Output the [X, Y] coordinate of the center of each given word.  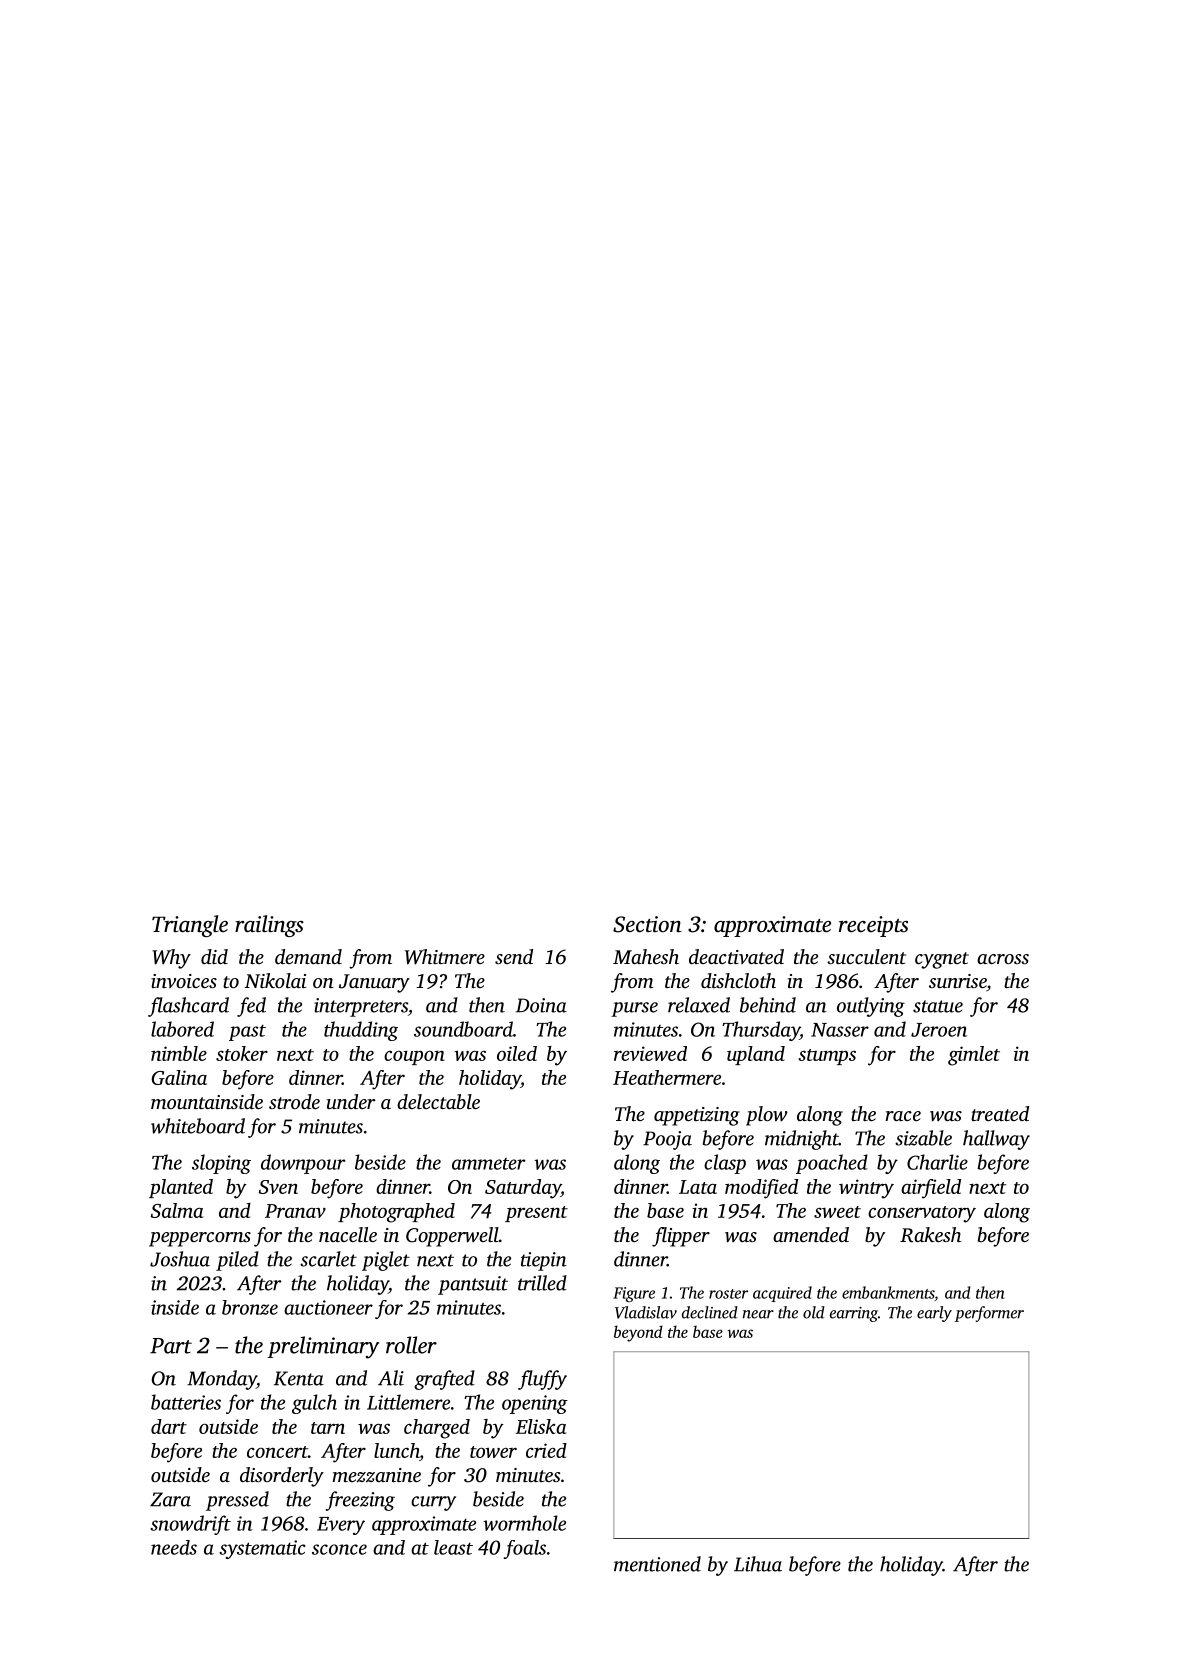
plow [767, 1116]
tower [493, 1452]
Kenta [299, 1378]
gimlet [974, 1056]
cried [546, 1450]
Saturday [523, 1189]
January [374, 983]
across [1003, 959]
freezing [360, 1501]
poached [832, 1164]
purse [634, 1009]
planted [181, 1188]
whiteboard [198, 1126]
